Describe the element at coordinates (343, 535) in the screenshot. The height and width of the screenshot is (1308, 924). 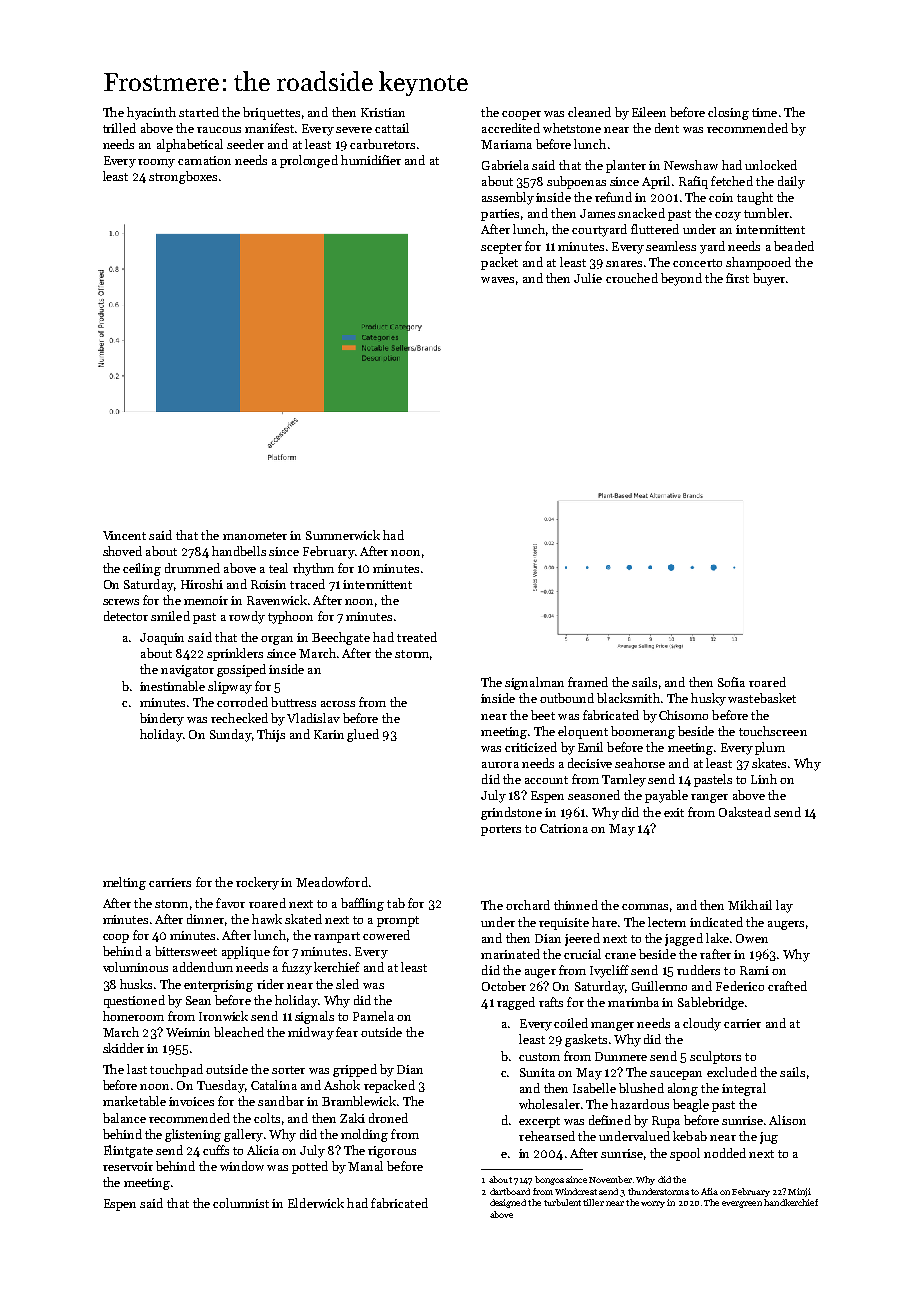
I see `Summerwick` at that location.
